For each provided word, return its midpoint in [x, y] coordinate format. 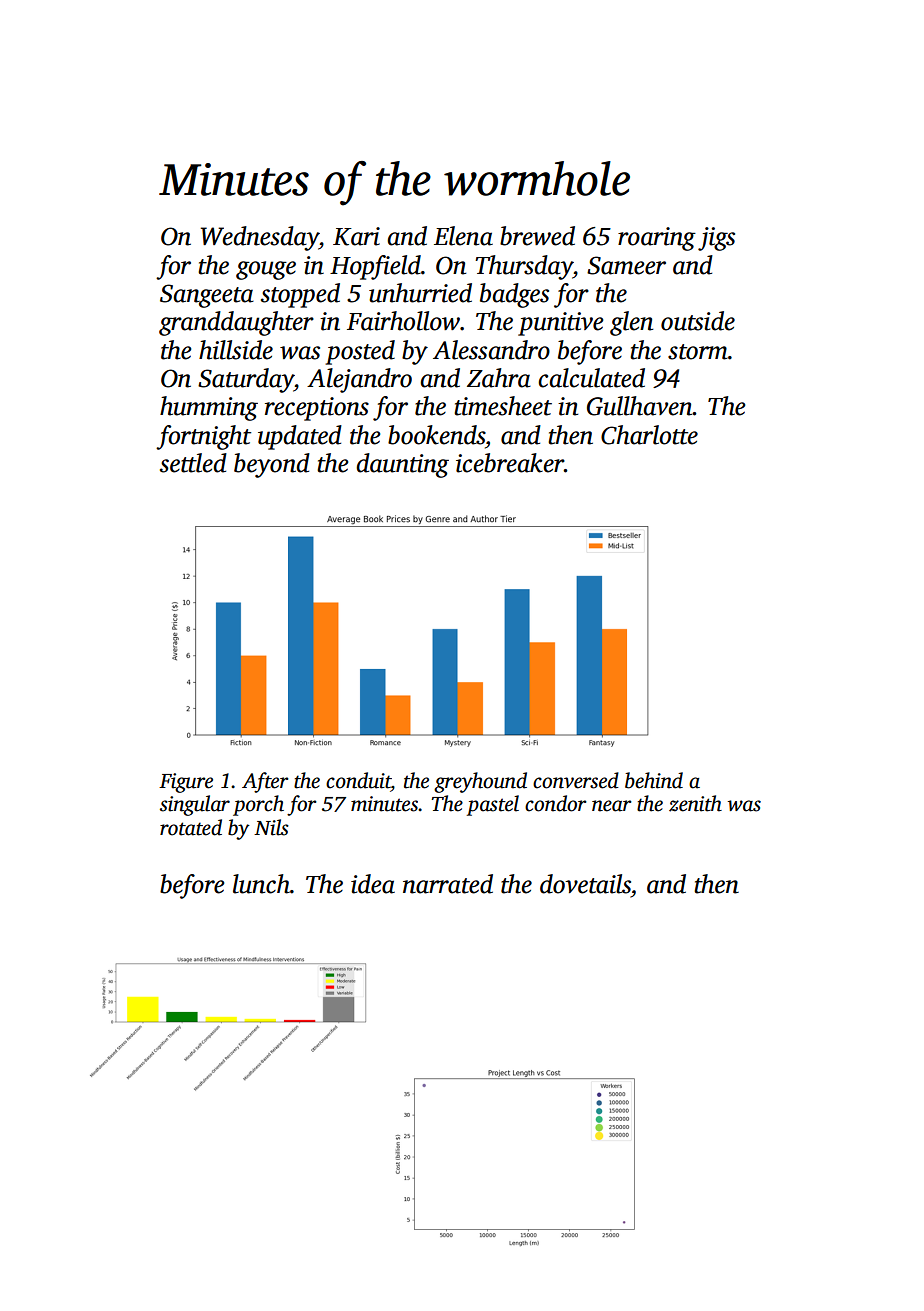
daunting [402, 465]
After [265, 782]
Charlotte [649, 435]
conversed [576, 780]
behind [654, 780]
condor [556, 803]
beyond [272, 465]
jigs [716, 239]
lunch [261, 884]
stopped [300, 295]
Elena [463, 236]
